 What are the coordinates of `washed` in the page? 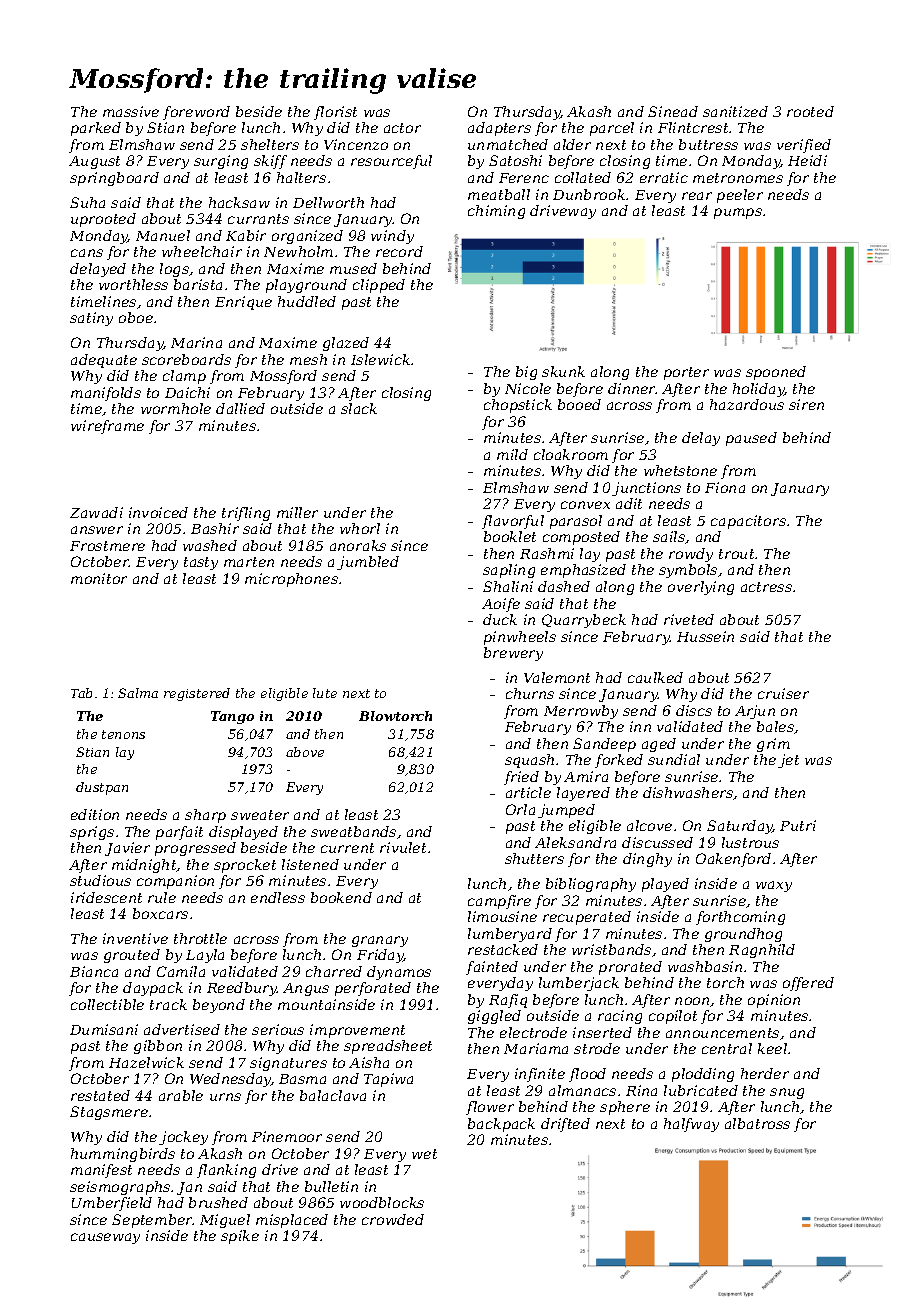 It's located at (210, 545).
